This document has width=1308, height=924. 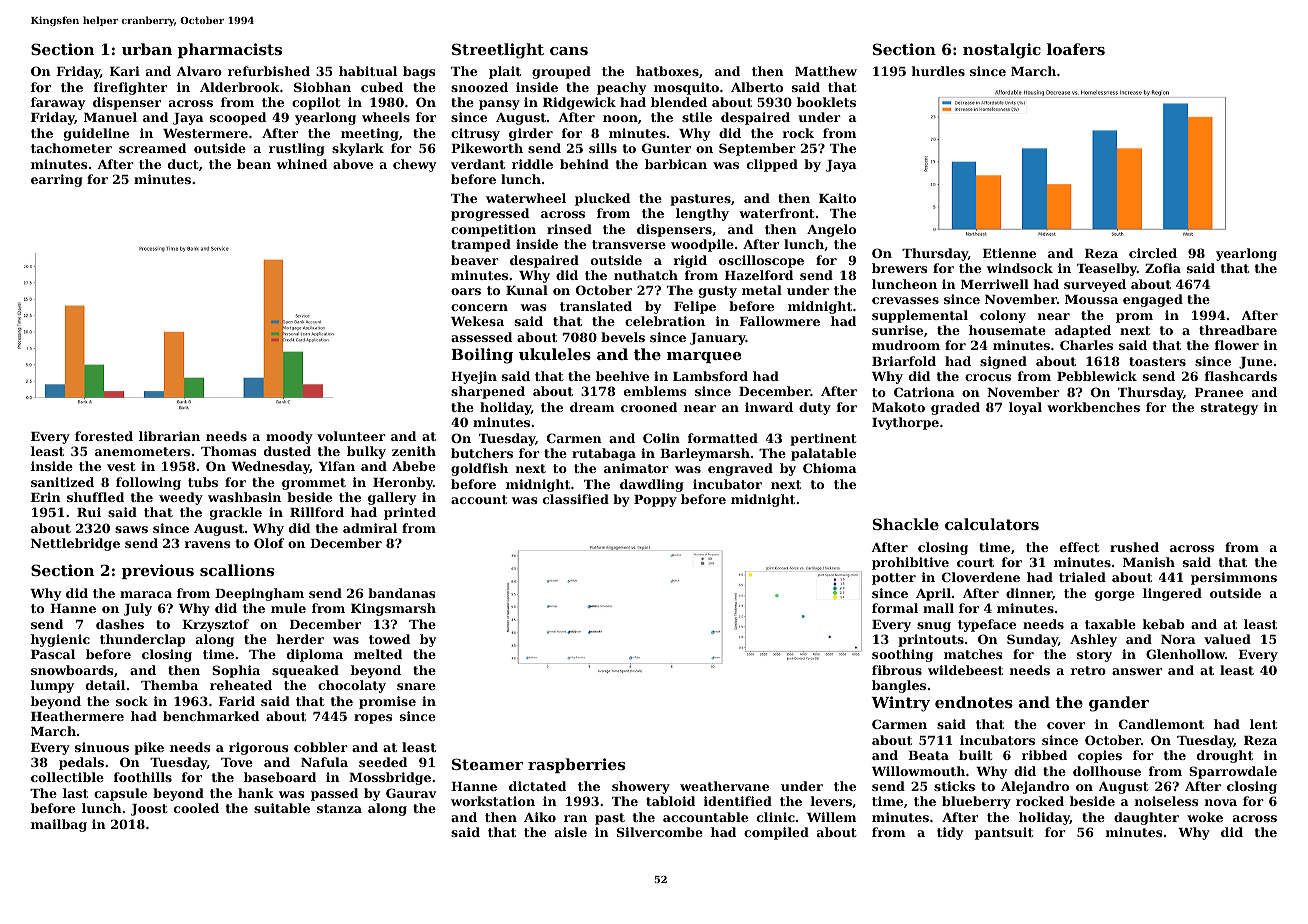 What do you see at coordinates (576, 765) in the document?
I see `raspberries` at bounding box center [576, 765].
